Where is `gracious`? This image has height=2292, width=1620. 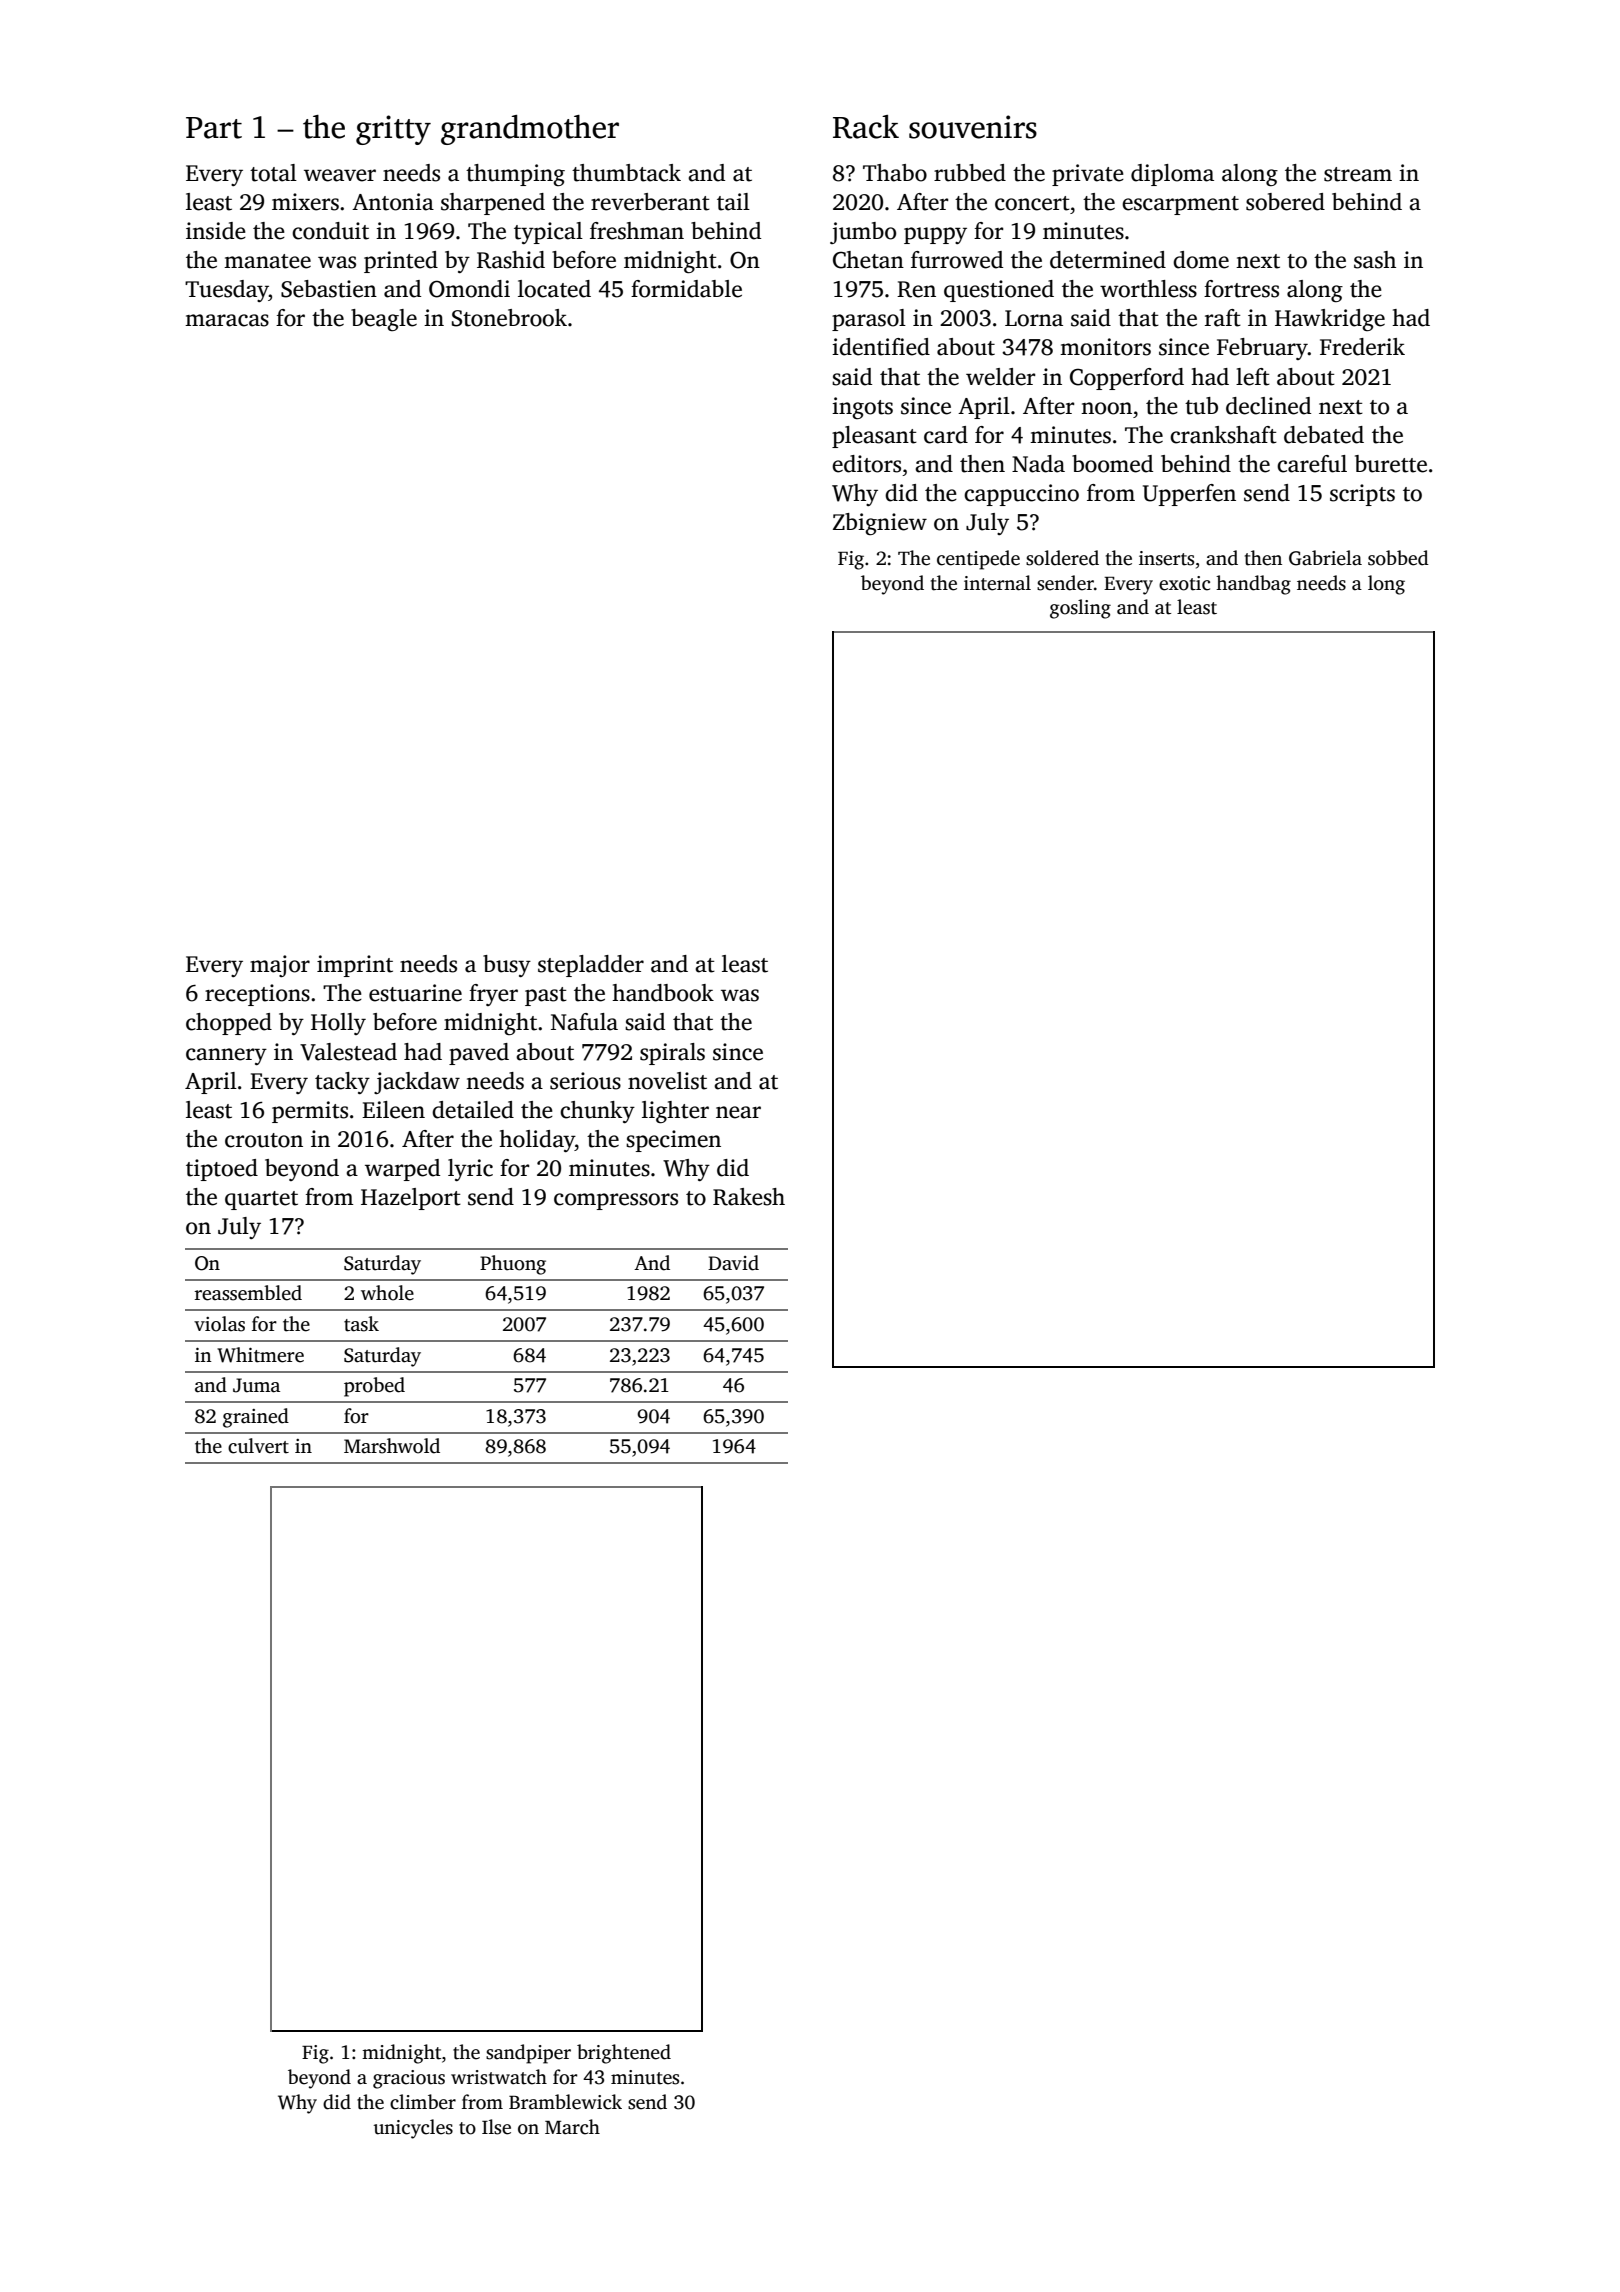 gracious is located at coordinates (409, 2079).
